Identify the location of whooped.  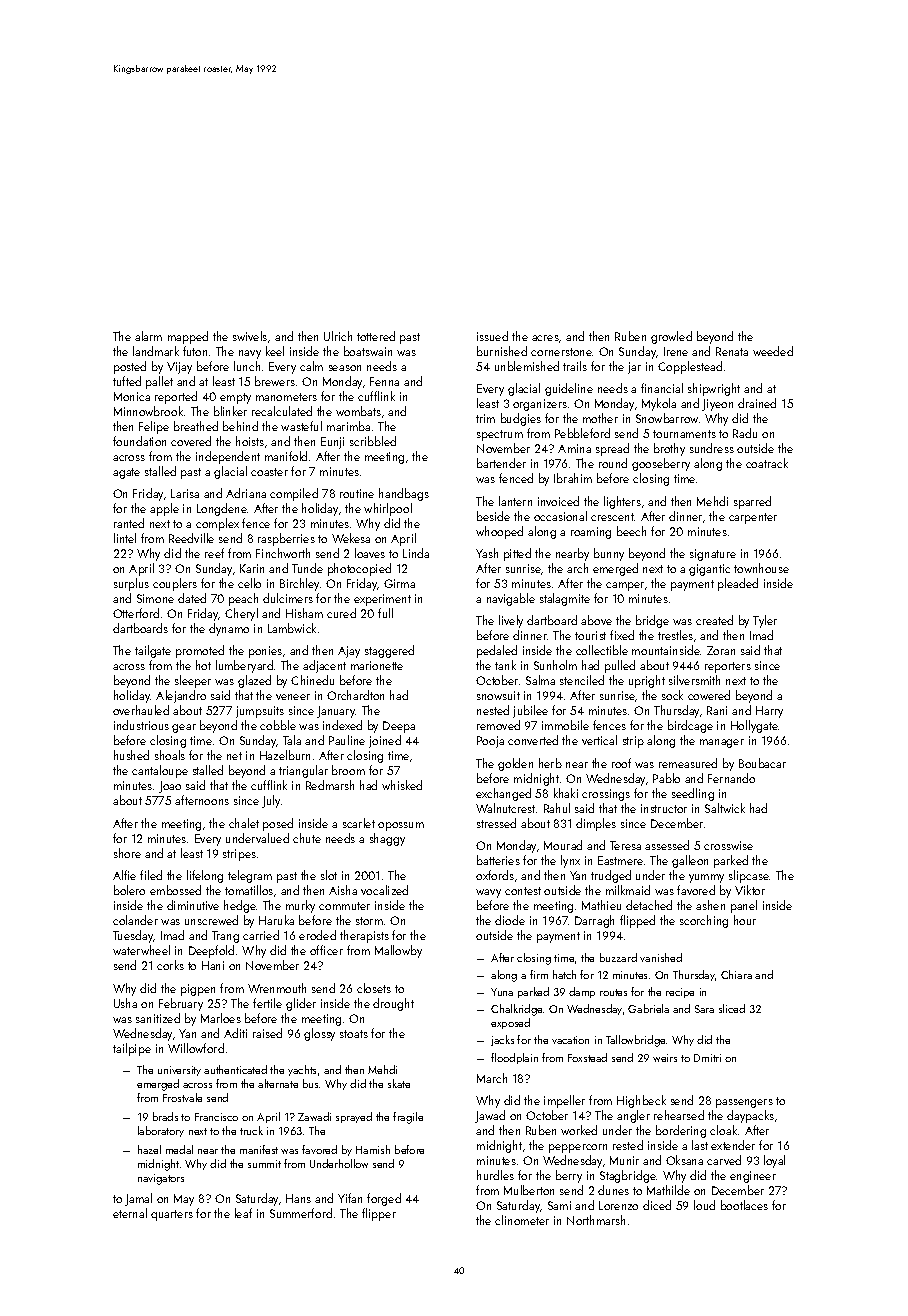
(499, 532).
